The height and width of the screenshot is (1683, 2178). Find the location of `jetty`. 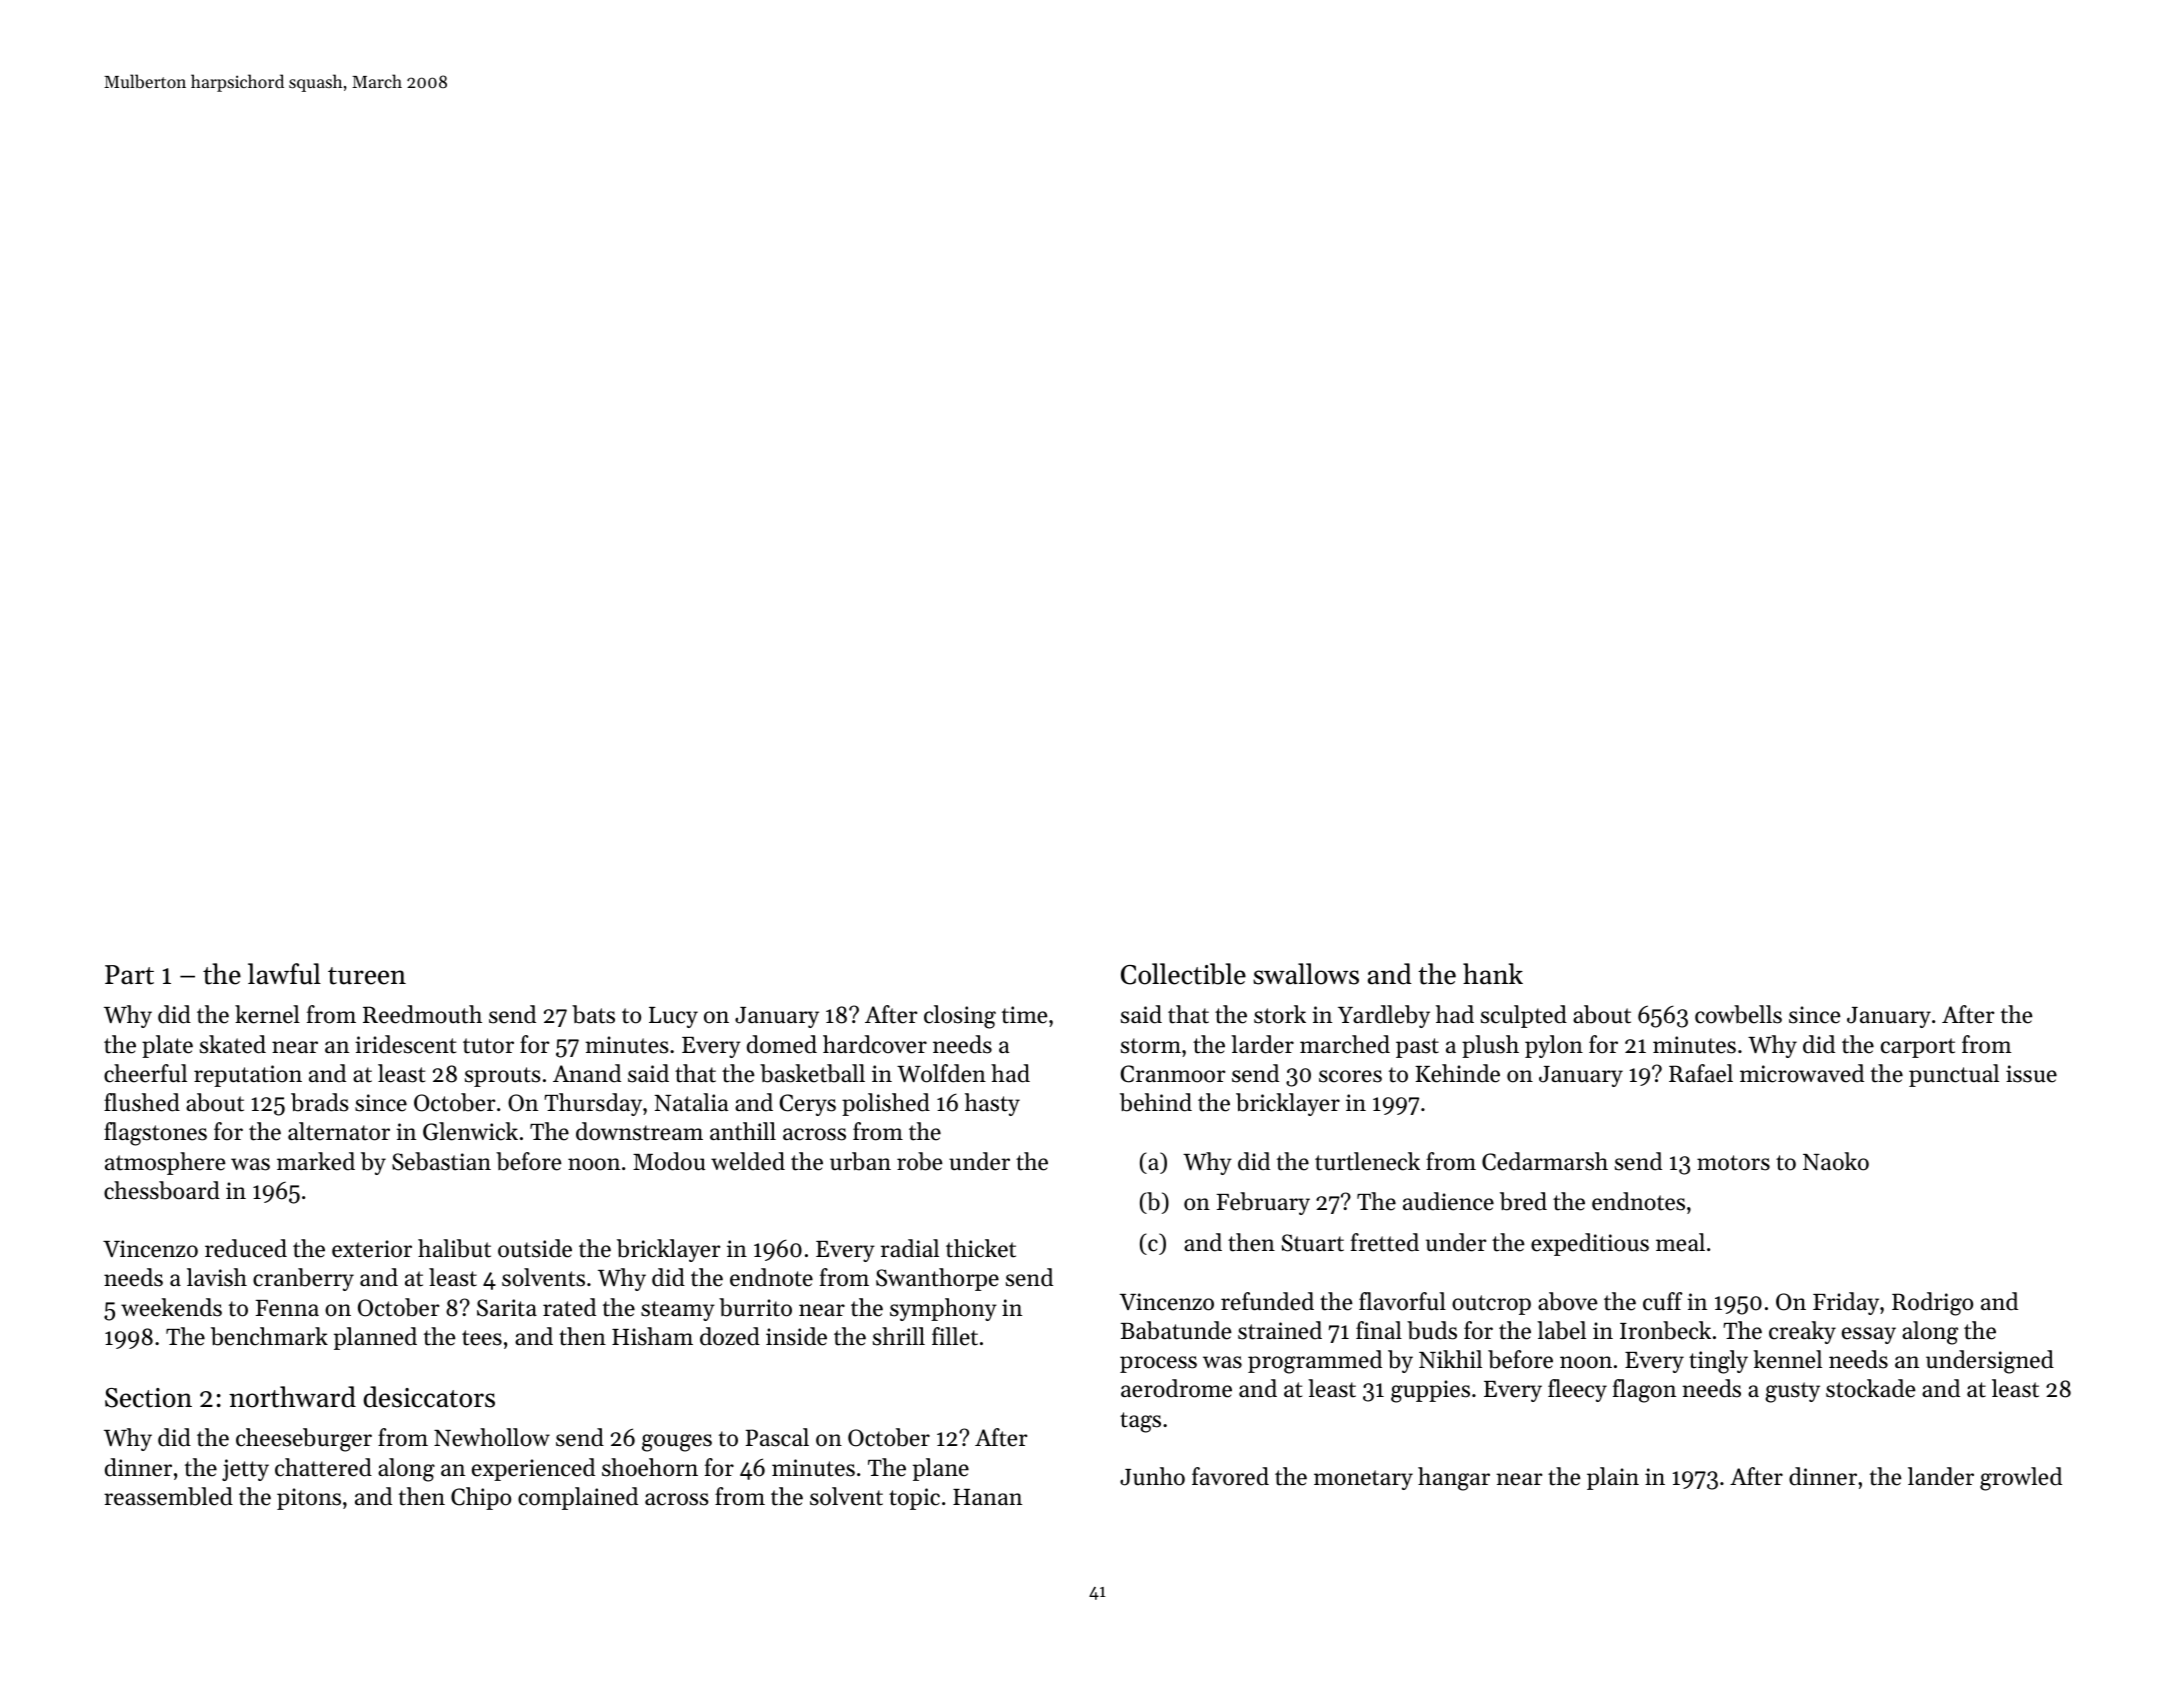

jetty is located at coordinates (245, 1470).
